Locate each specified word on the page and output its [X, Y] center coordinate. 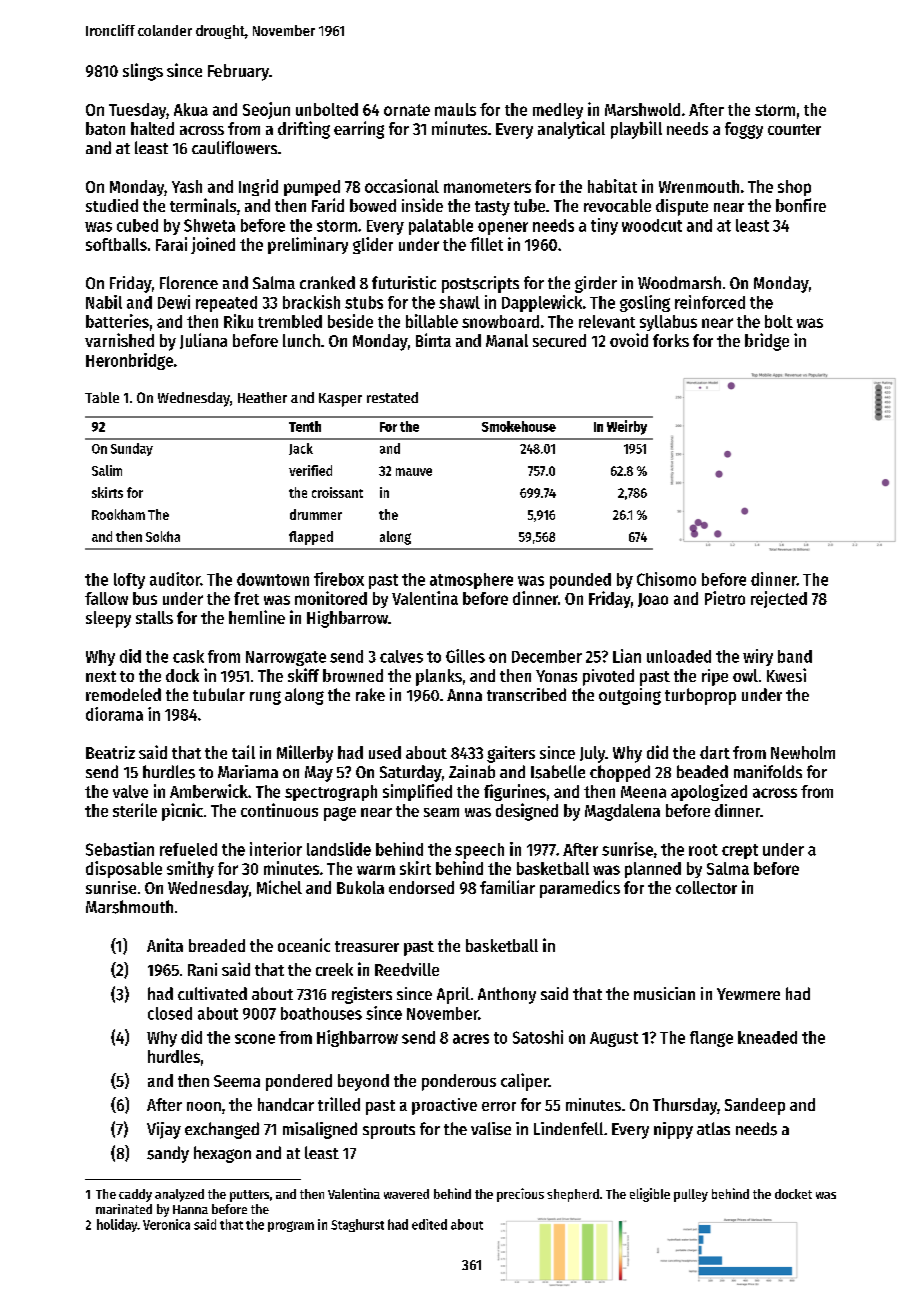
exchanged [222, 1130]
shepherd [573, 1195]
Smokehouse [519, 426]
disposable [124, 869]
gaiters [511, 754]
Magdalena [622, 812]
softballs [116, 244]
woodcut [652, 225]
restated [392, 397]
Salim [107, 470]
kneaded [767, 1037]
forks [671, 340]
